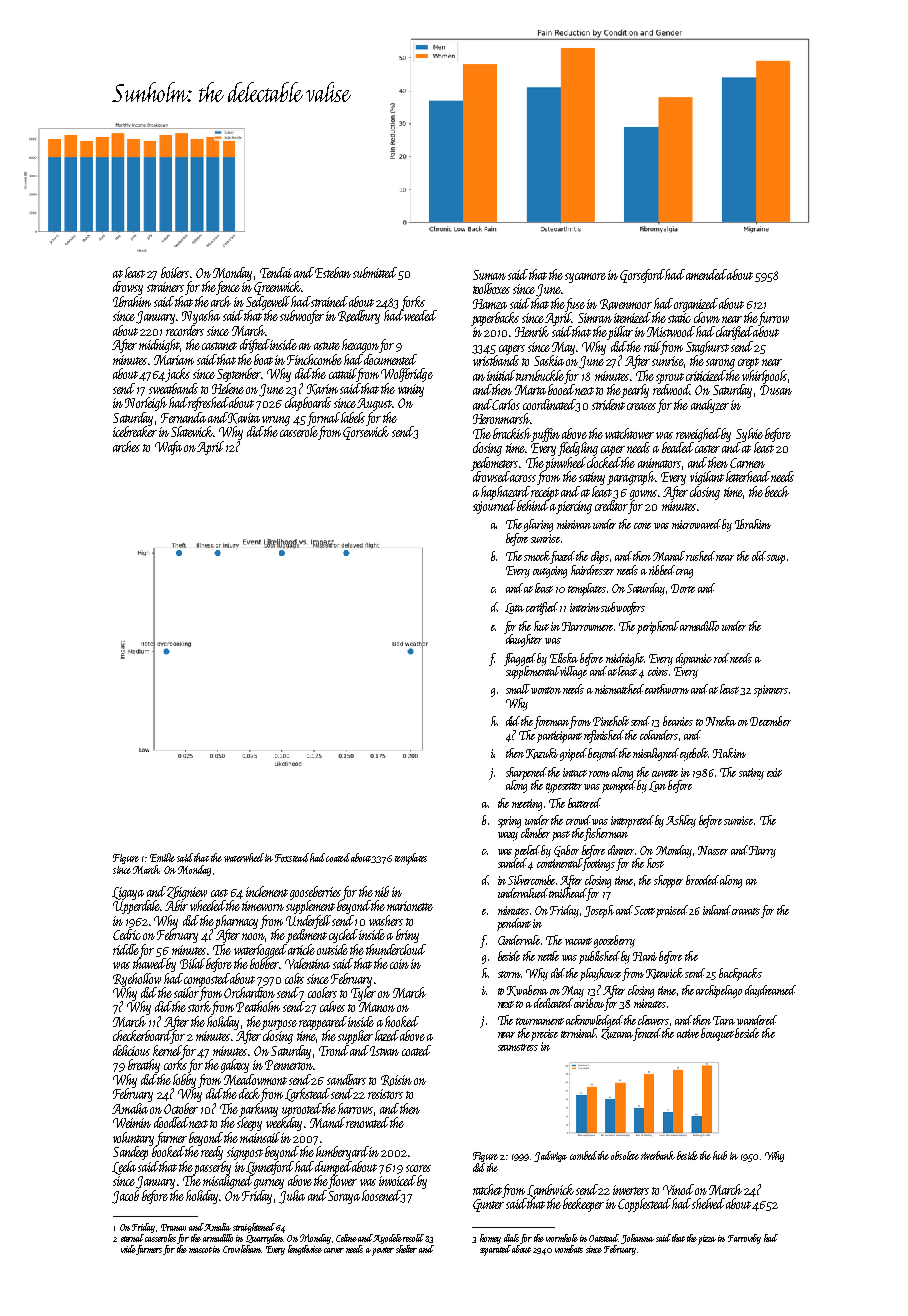 This image has width=908, height=1316. What do you see at coordinates (488, 1205) in the image?
I see `Gunter` at bounding box center [488, 1205].
